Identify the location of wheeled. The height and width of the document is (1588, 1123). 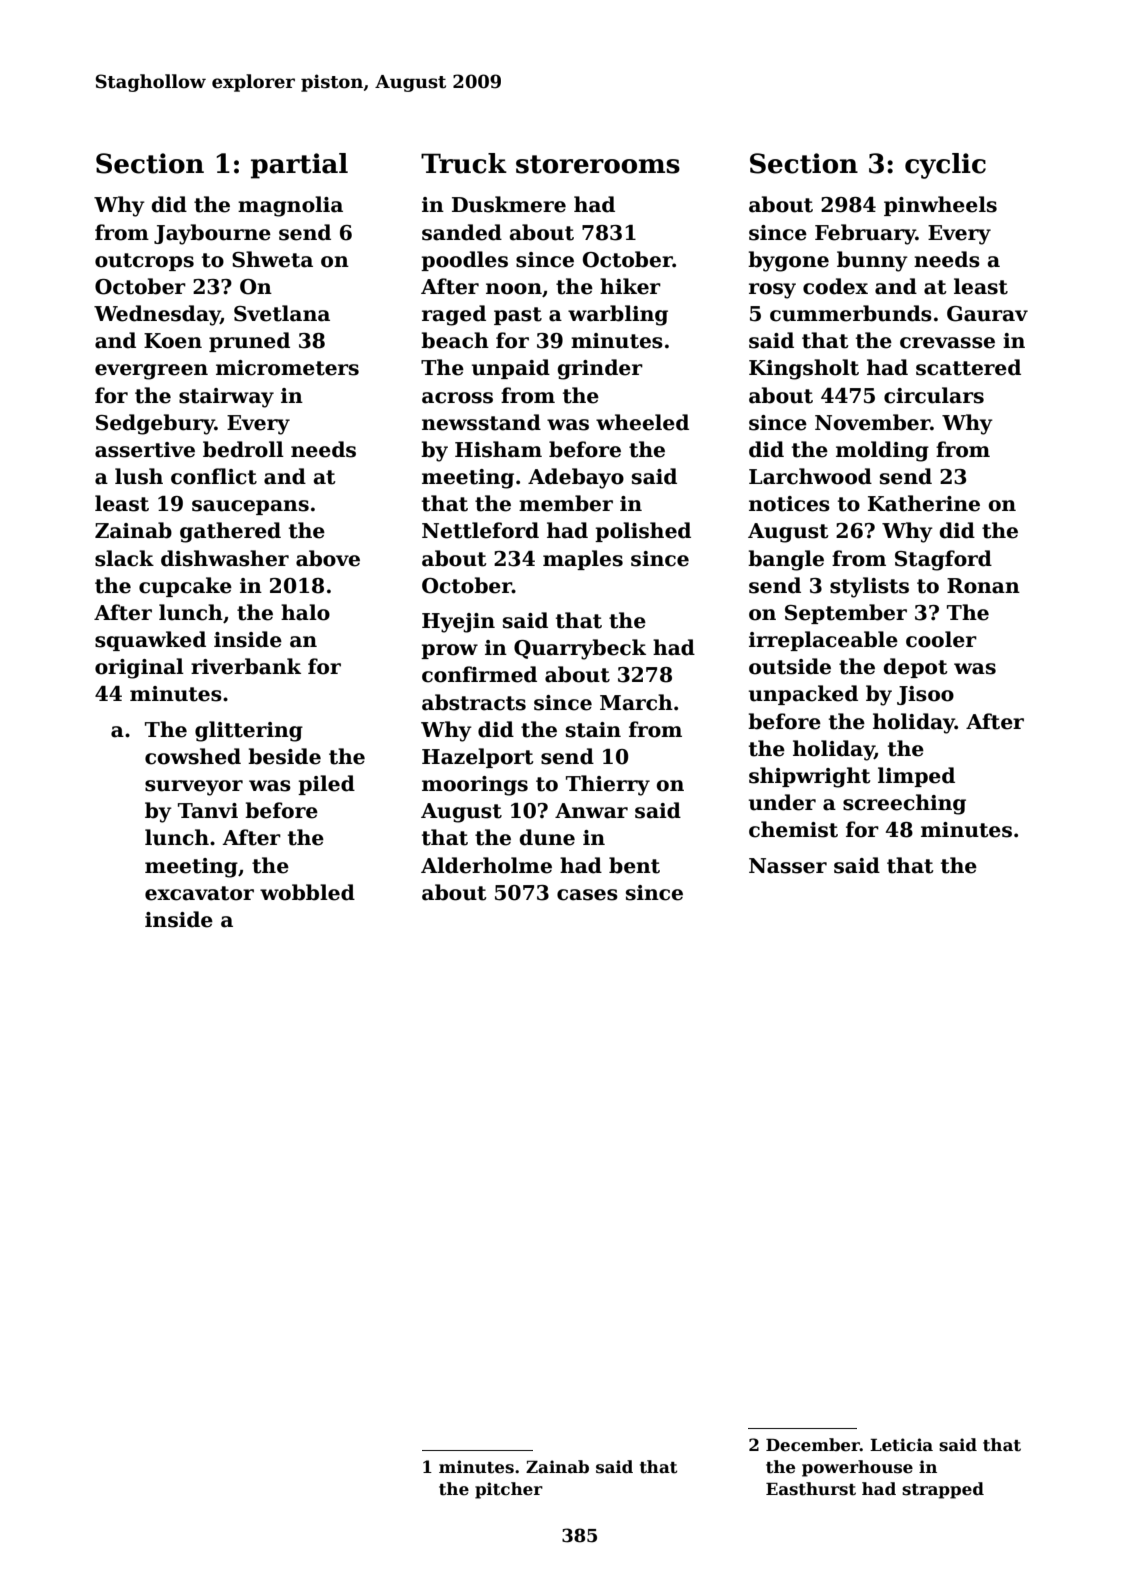
(642, 422).
